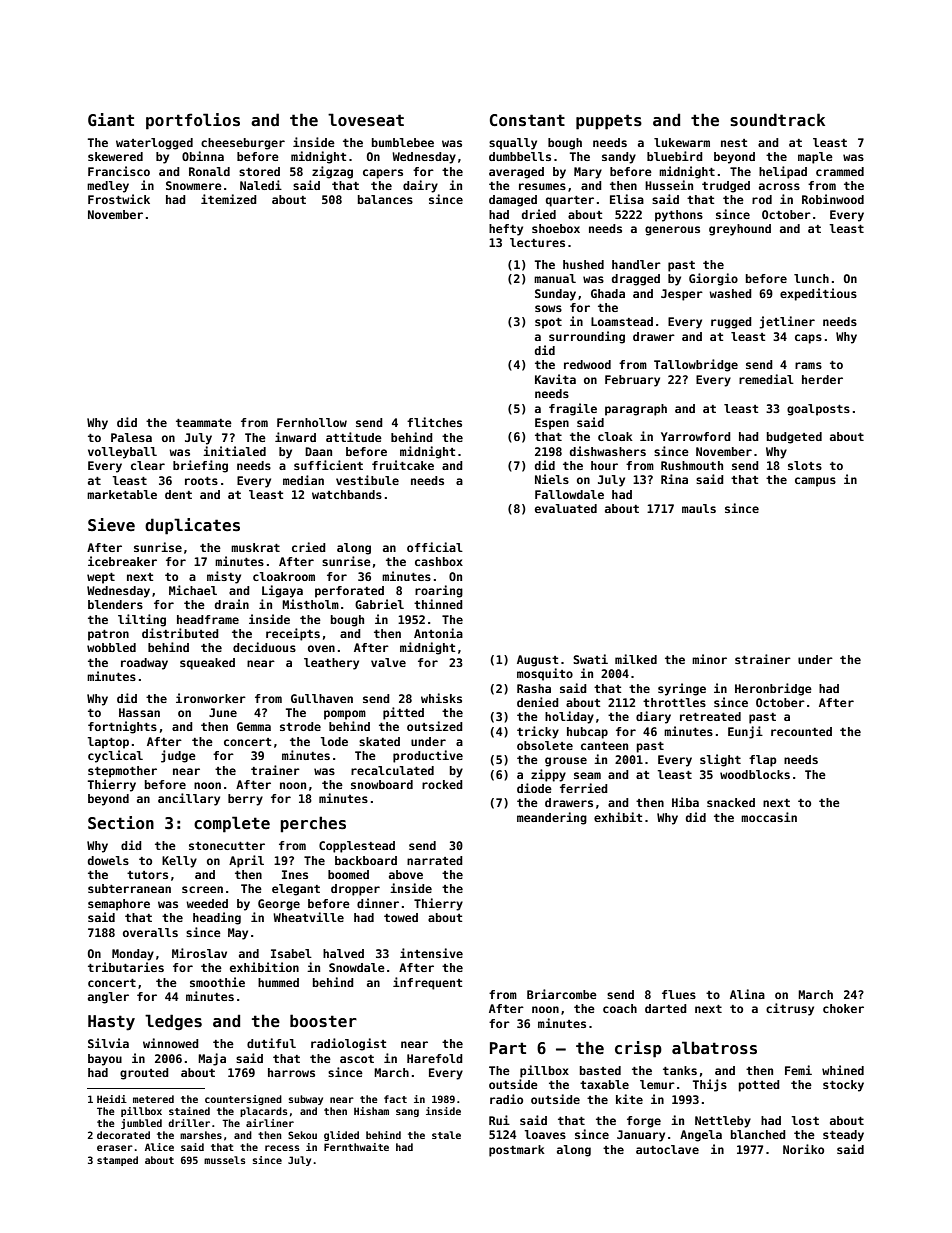 The image size is (952, 1233). Describe the element at coordinates (193, 121) in the page. I see `portfolios` at that location.
